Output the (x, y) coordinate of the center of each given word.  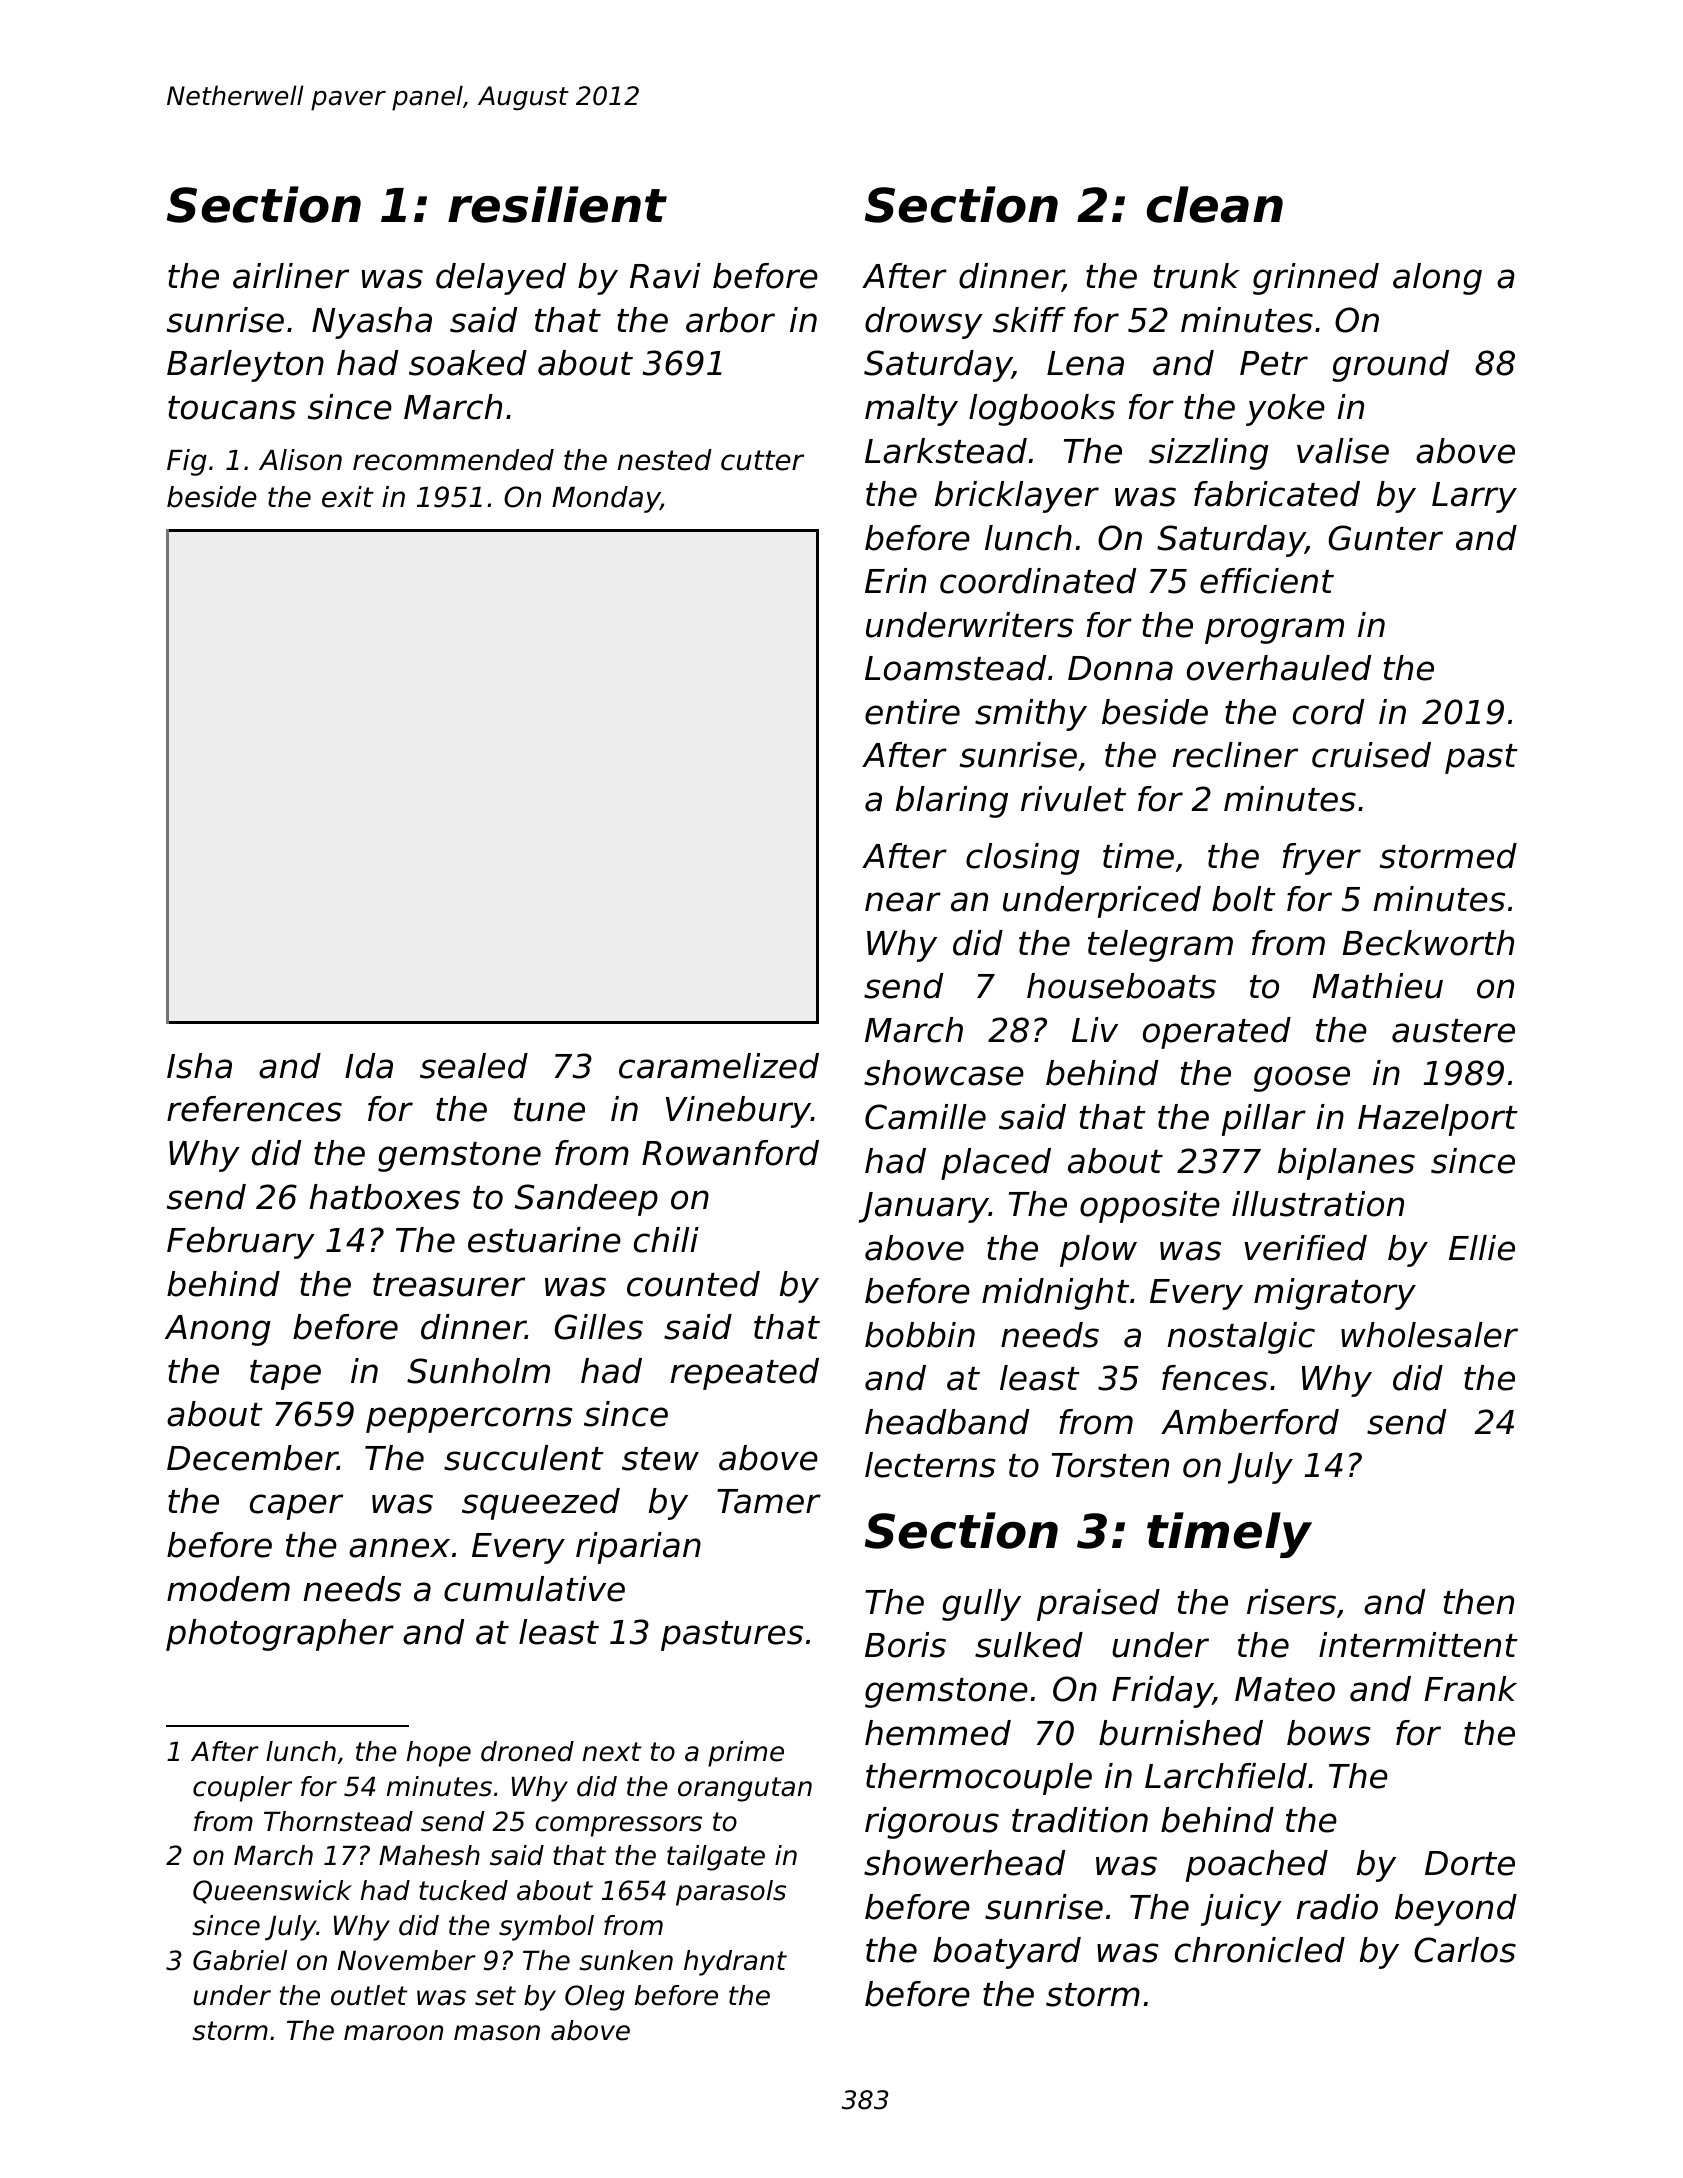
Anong (218, 1330)
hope (439, 1754)
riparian (638, 1548)
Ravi (665, 276)
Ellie (1482, 1248)
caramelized (719, 1066)
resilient (557, 204)
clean (1215, 204)
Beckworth (1428, 943)
